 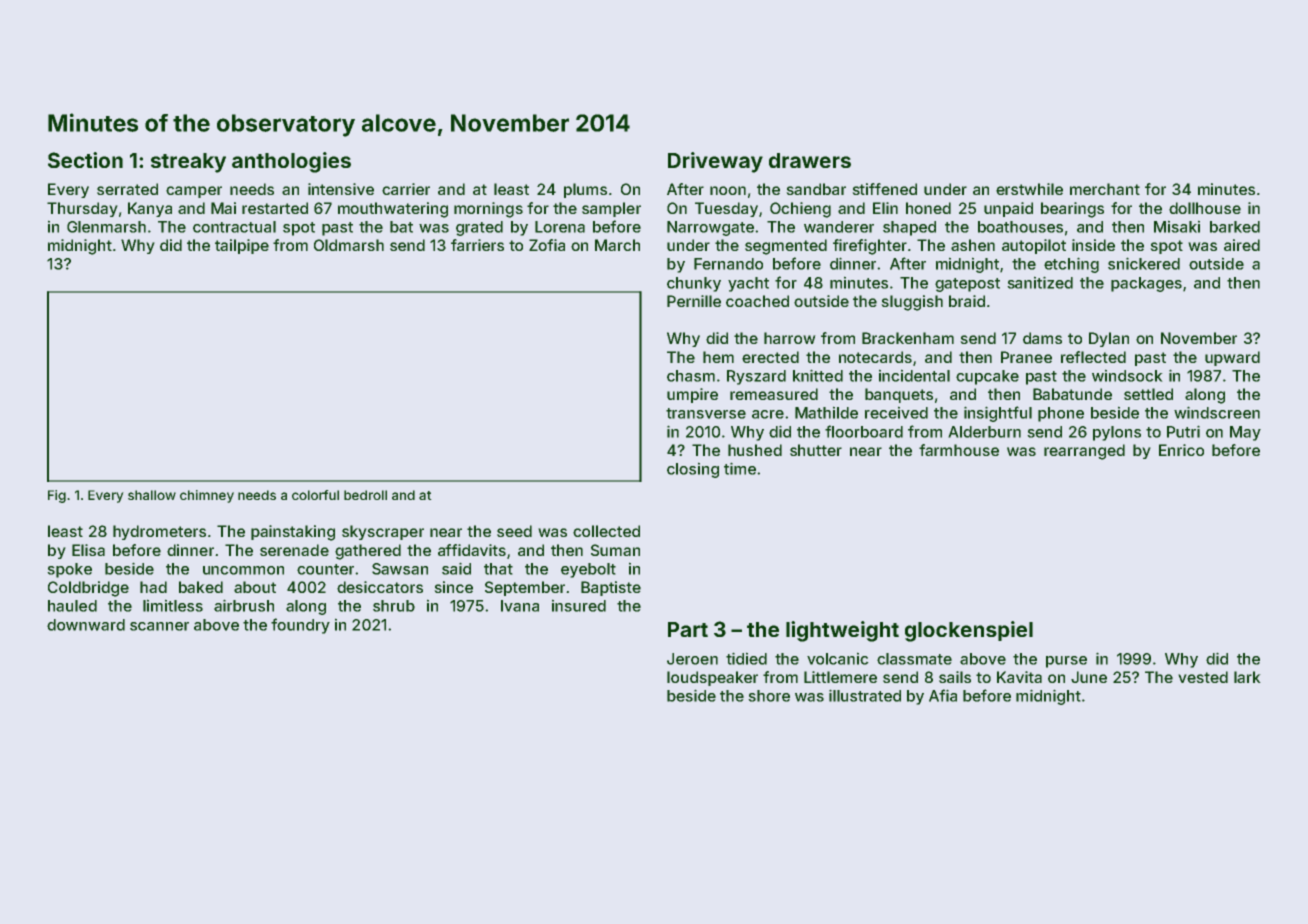 I want to click on drawers, so click(x=810, y=160).
